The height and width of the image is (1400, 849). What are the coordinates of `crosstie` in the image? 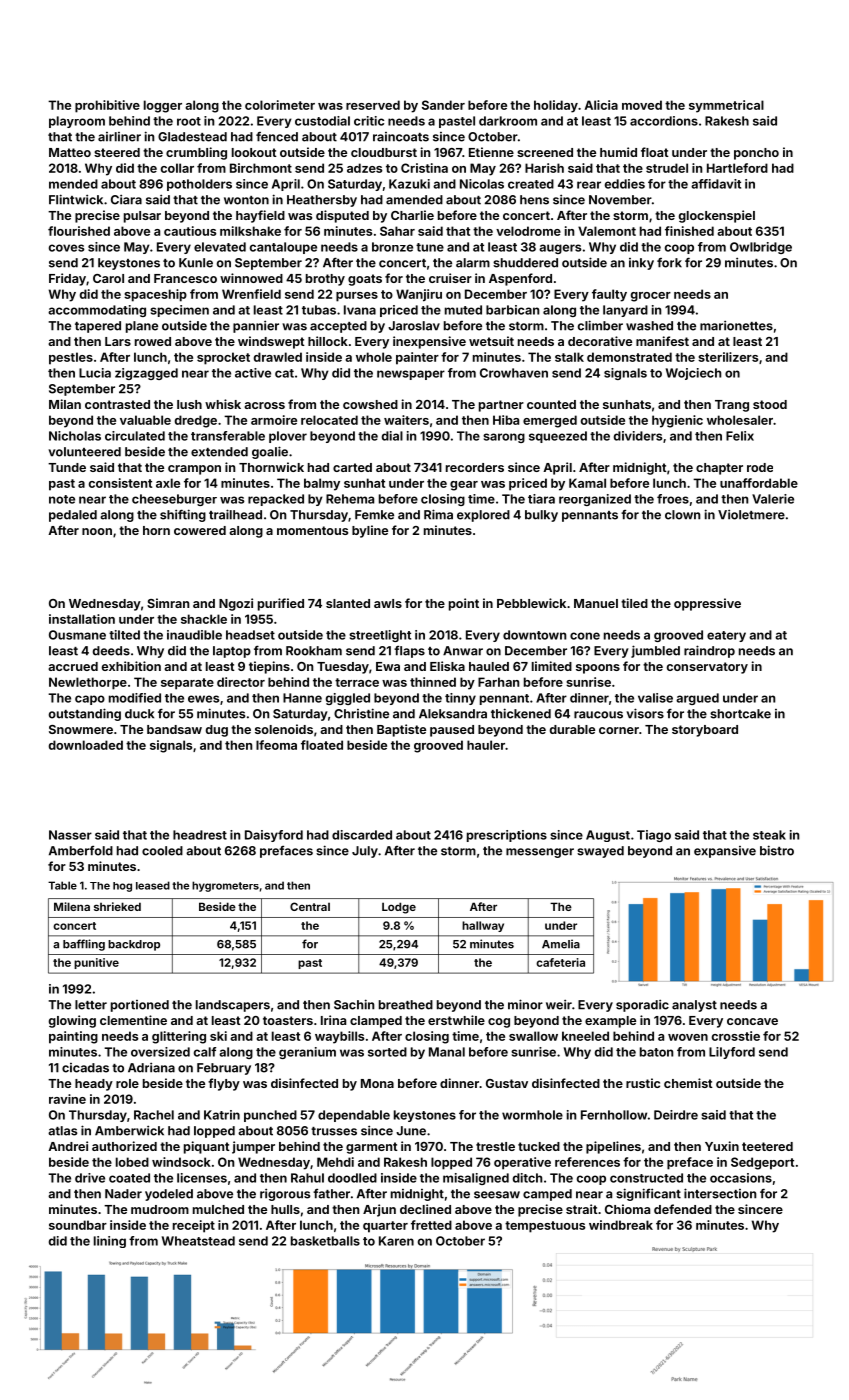 It's located at (736, 1036).
